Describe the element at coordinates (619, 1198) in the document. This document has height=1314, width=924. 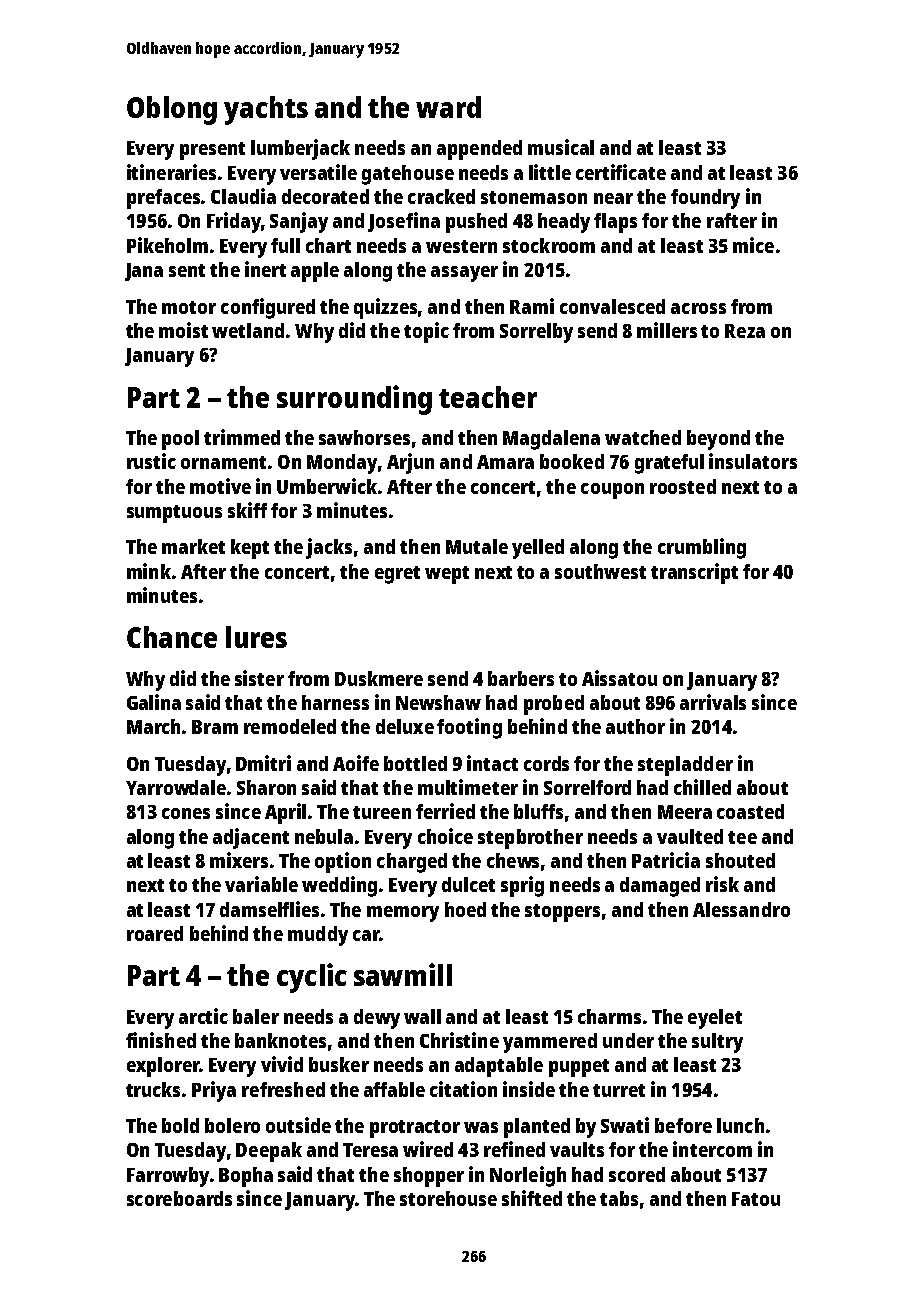
I see `tabs` at that location.
